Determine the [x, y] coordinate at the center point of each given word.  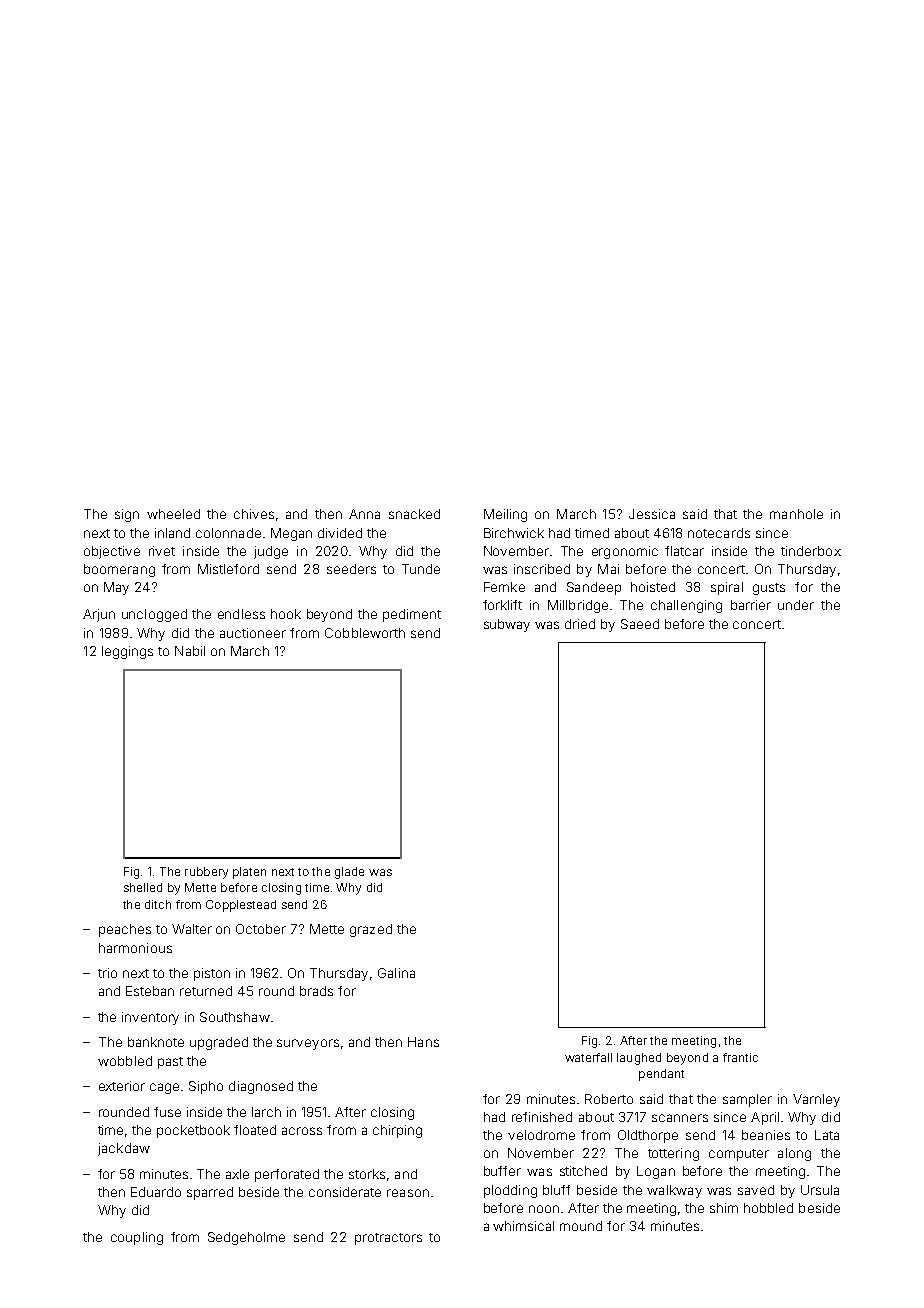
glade [349, 873]
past [170, 1063]
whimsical [523, 1226]
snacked [414, 514]
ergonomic [625, 552]
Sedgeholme [246, 1238]
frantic [740, 1057]
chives [254, 514]
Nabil [190, 651]
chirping [397, 1131]
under [796, 605]
